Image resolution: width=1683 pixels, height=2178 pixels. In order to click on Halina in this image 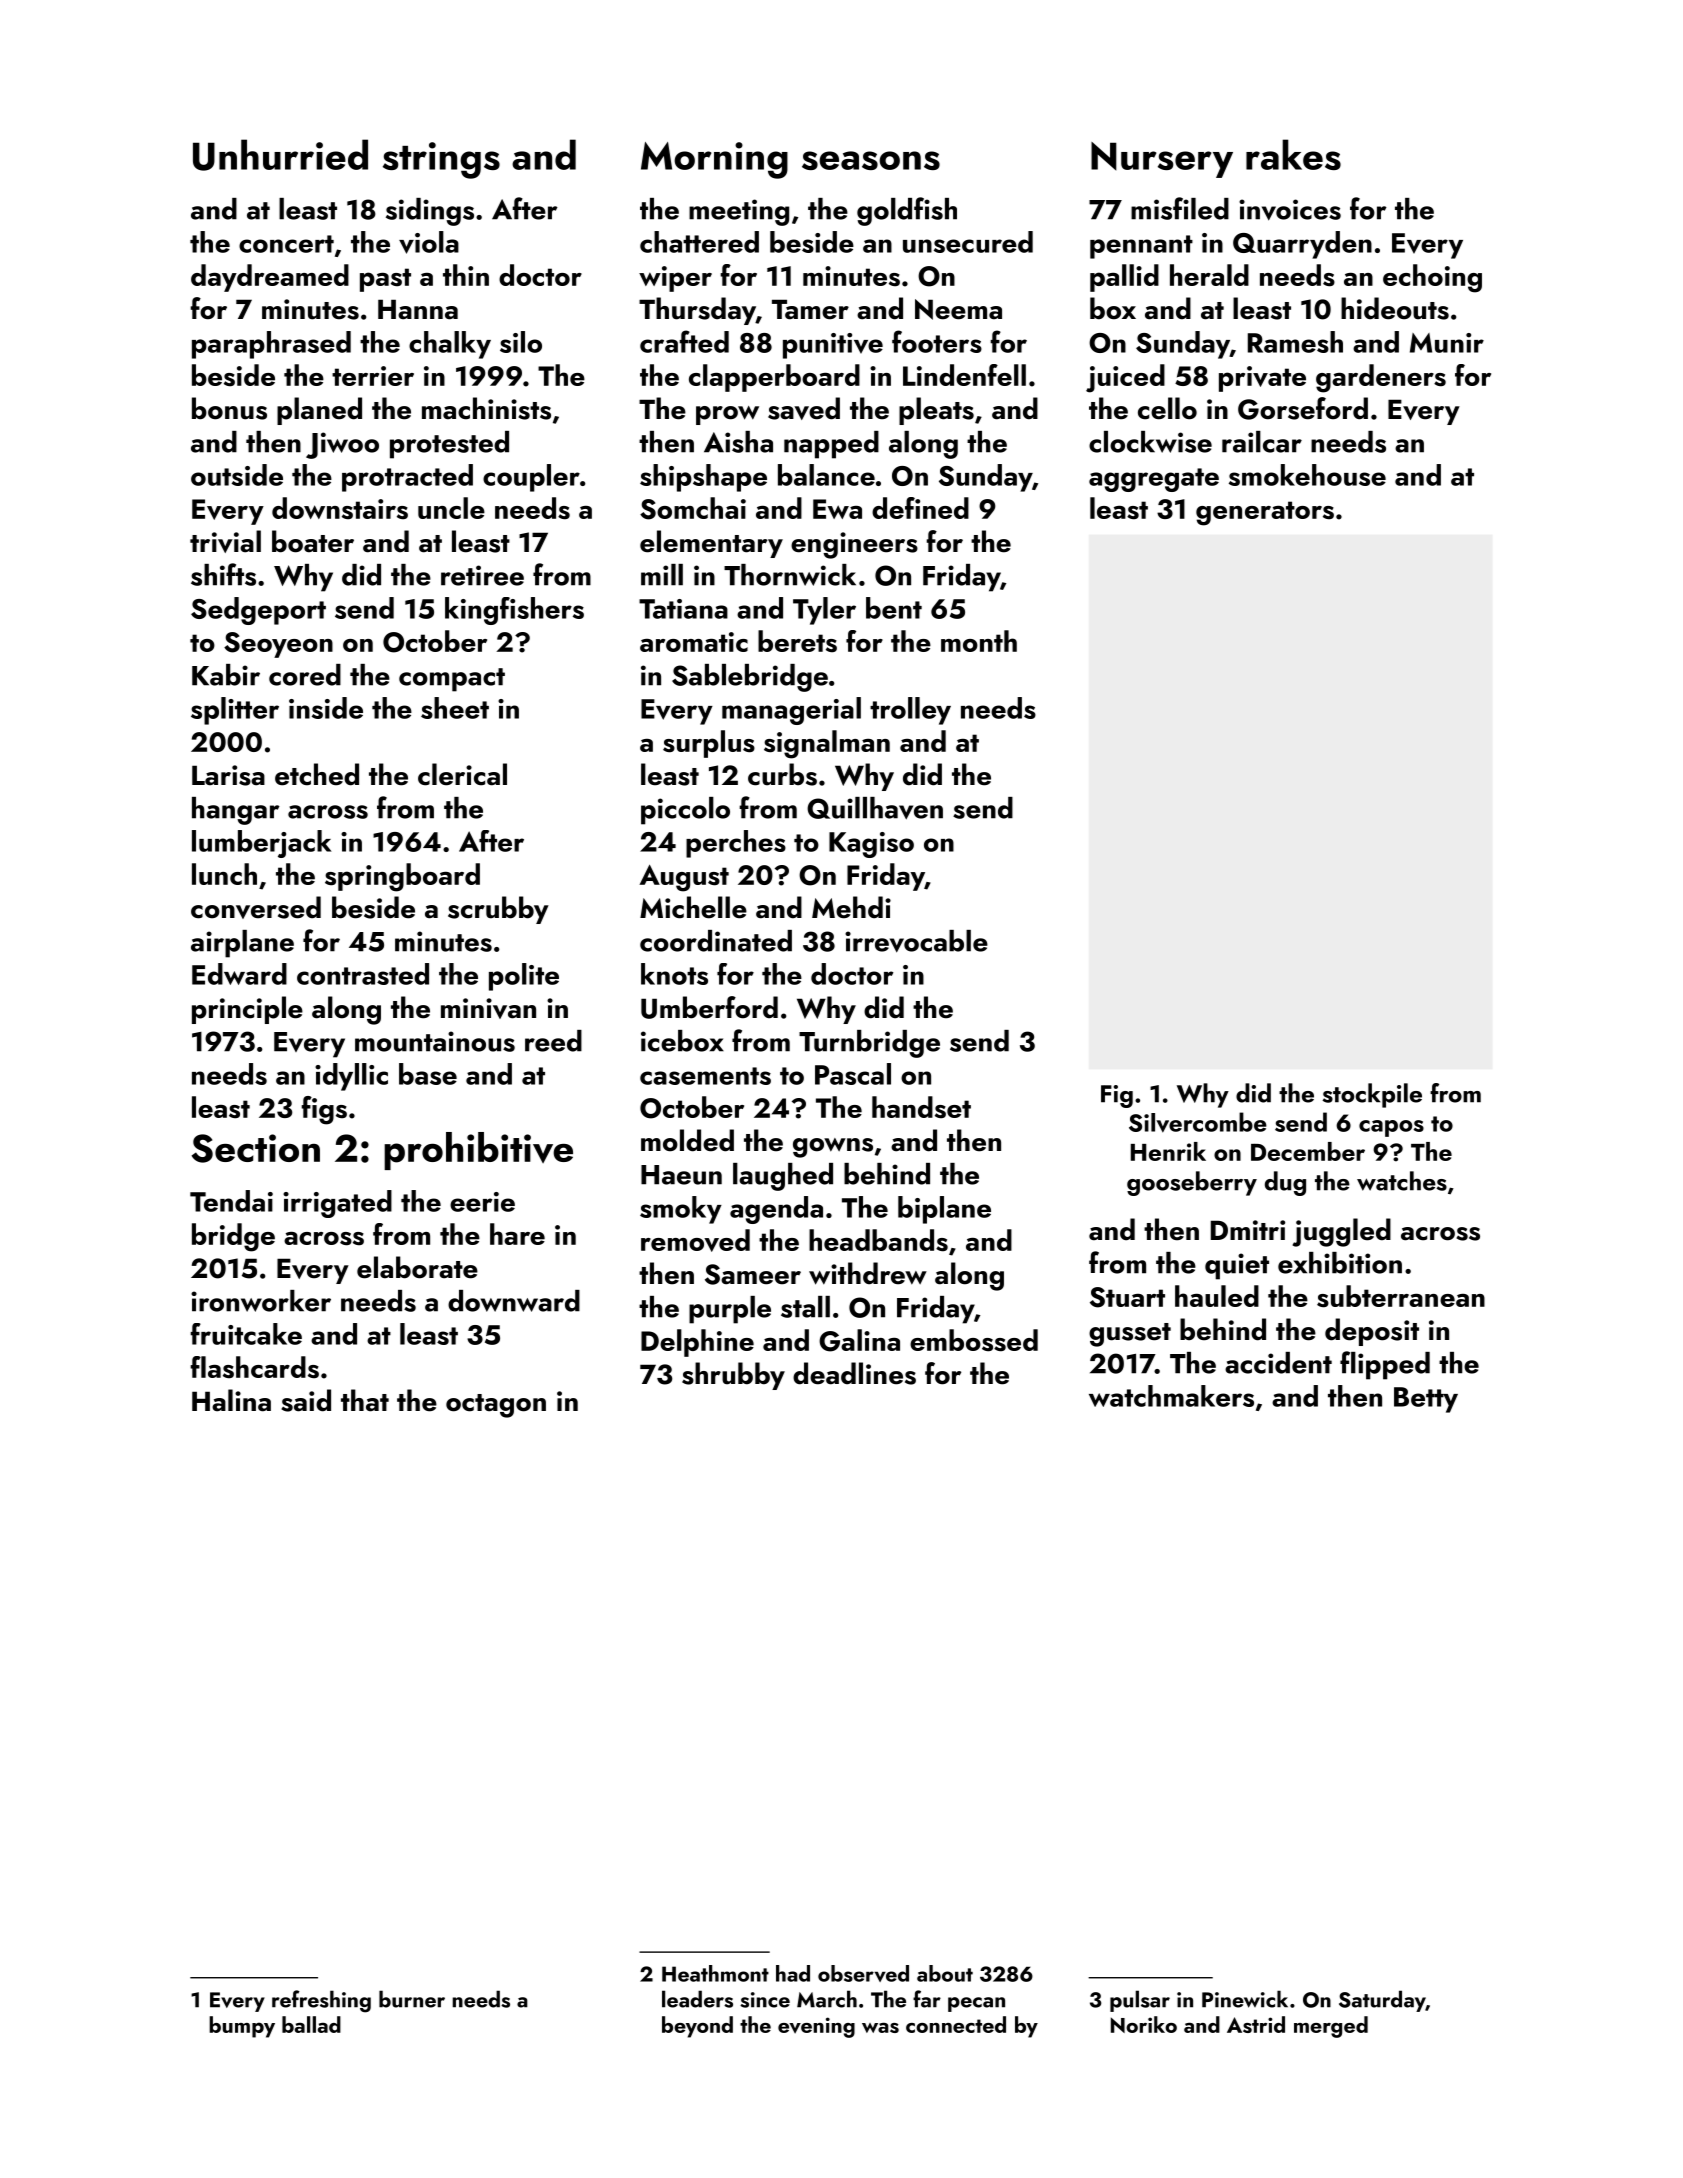, I will do `click(231, 1400)`.
